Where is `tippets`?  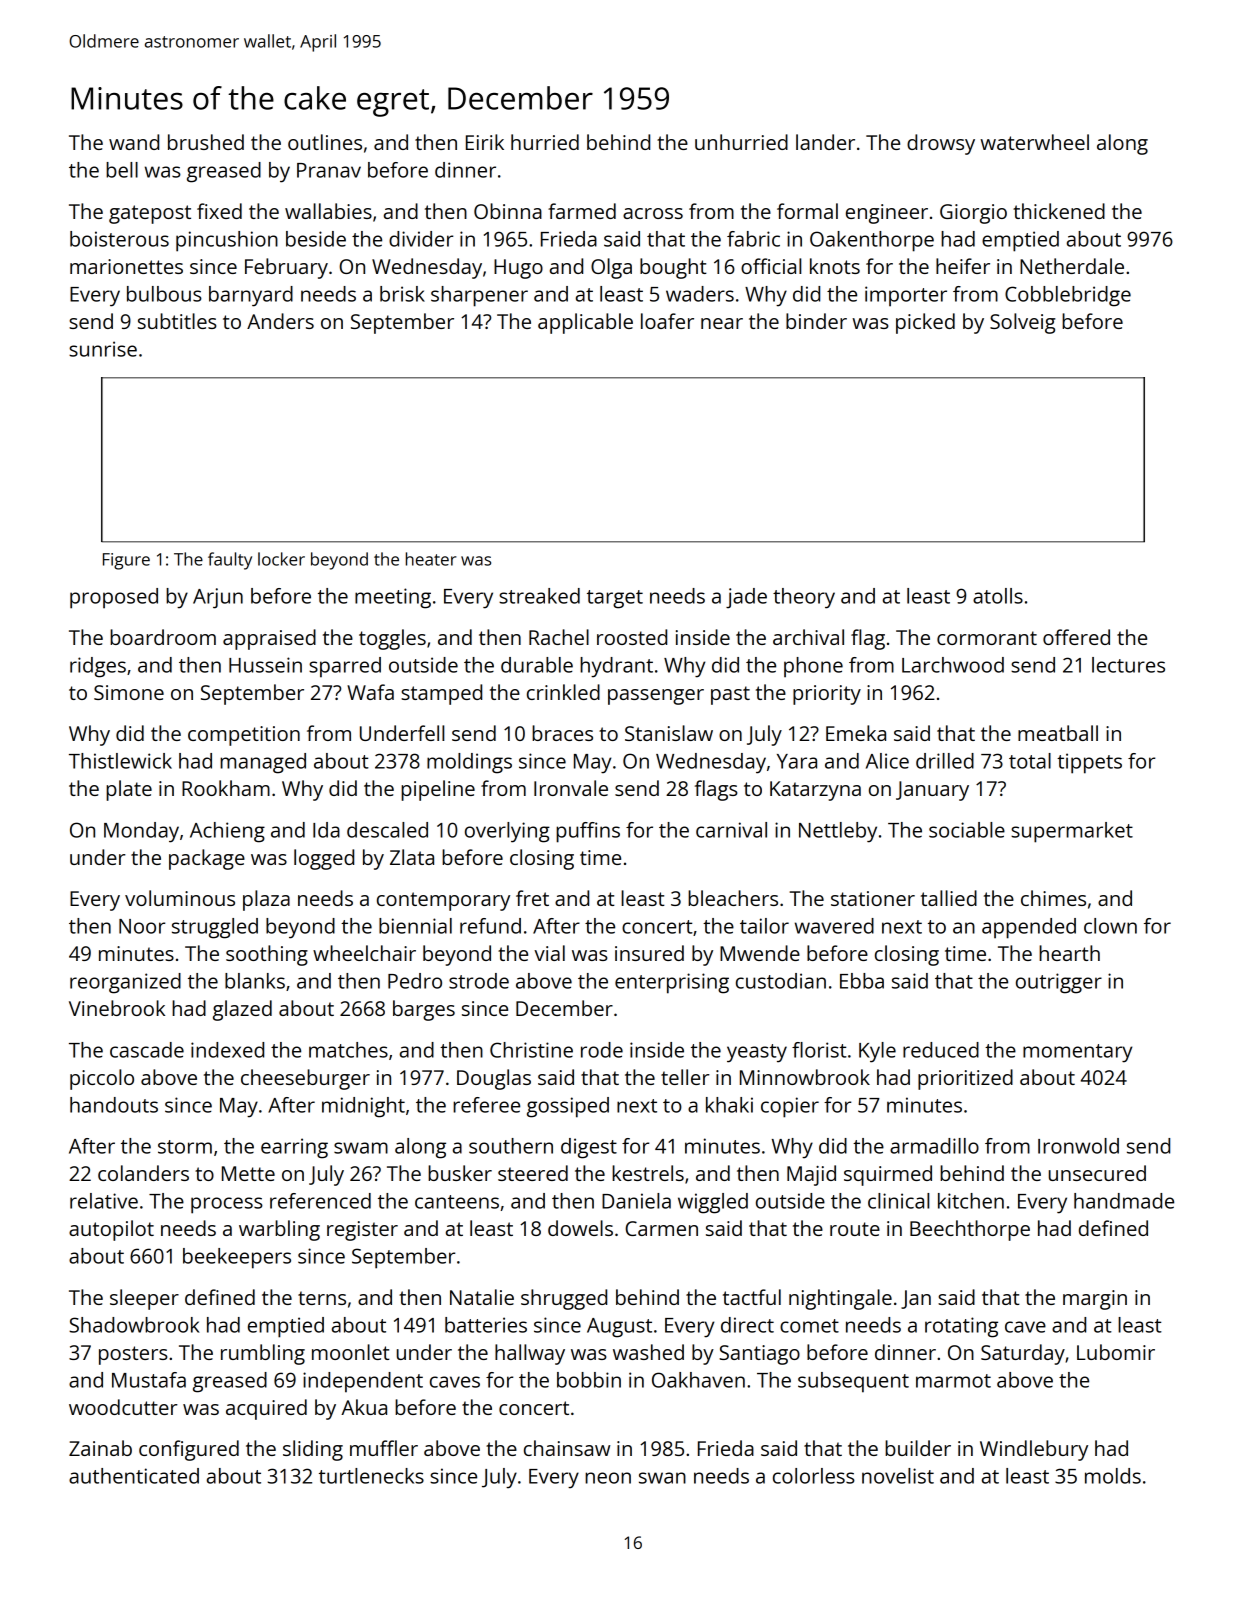
tippets is located at coordinates (1089, 763).
